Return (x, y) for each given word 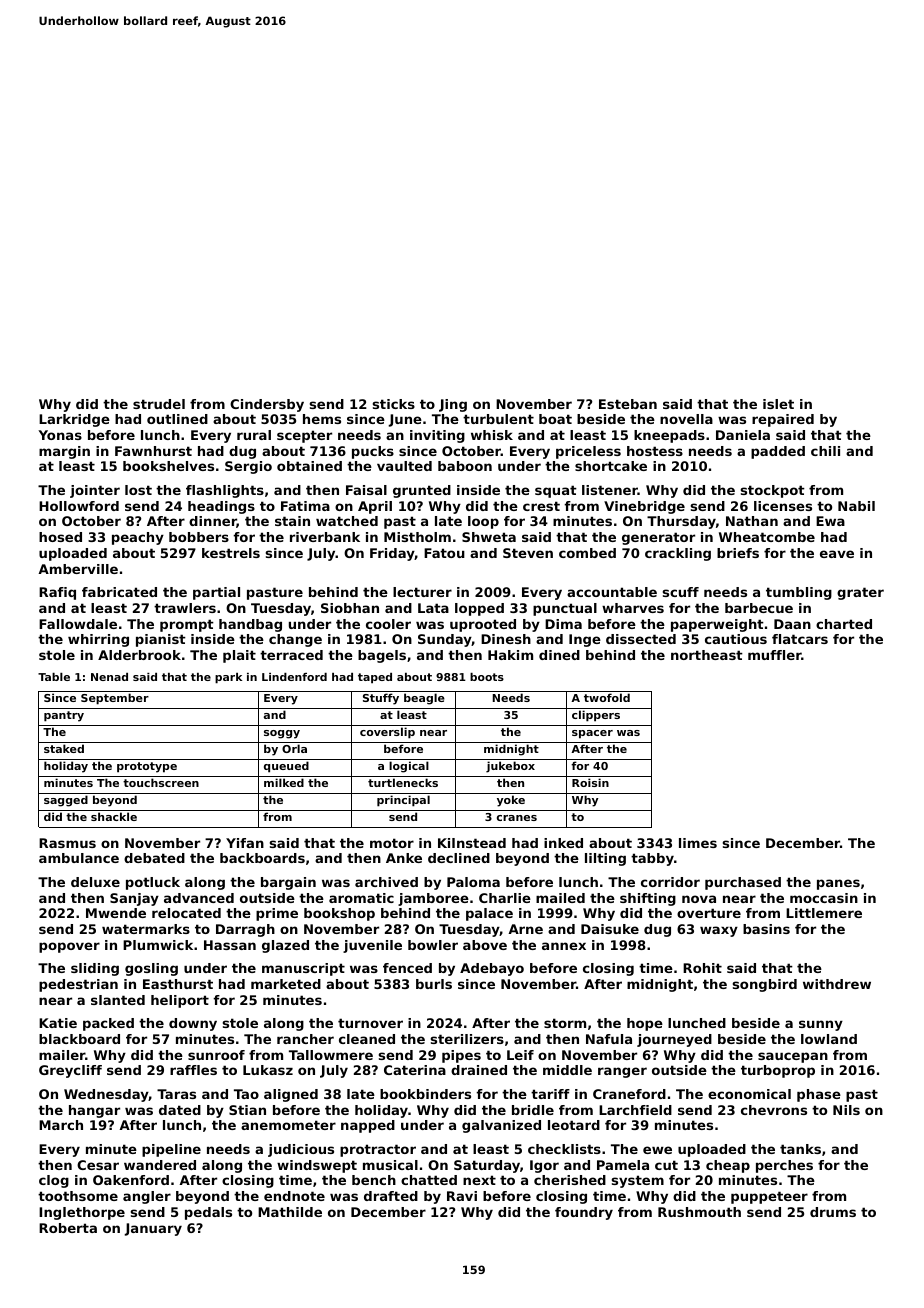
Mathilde (290, 1212)
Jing (453, 405)
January (153, 1229)
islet (778, 404)
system (638, 1181)
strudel (159, 404)
